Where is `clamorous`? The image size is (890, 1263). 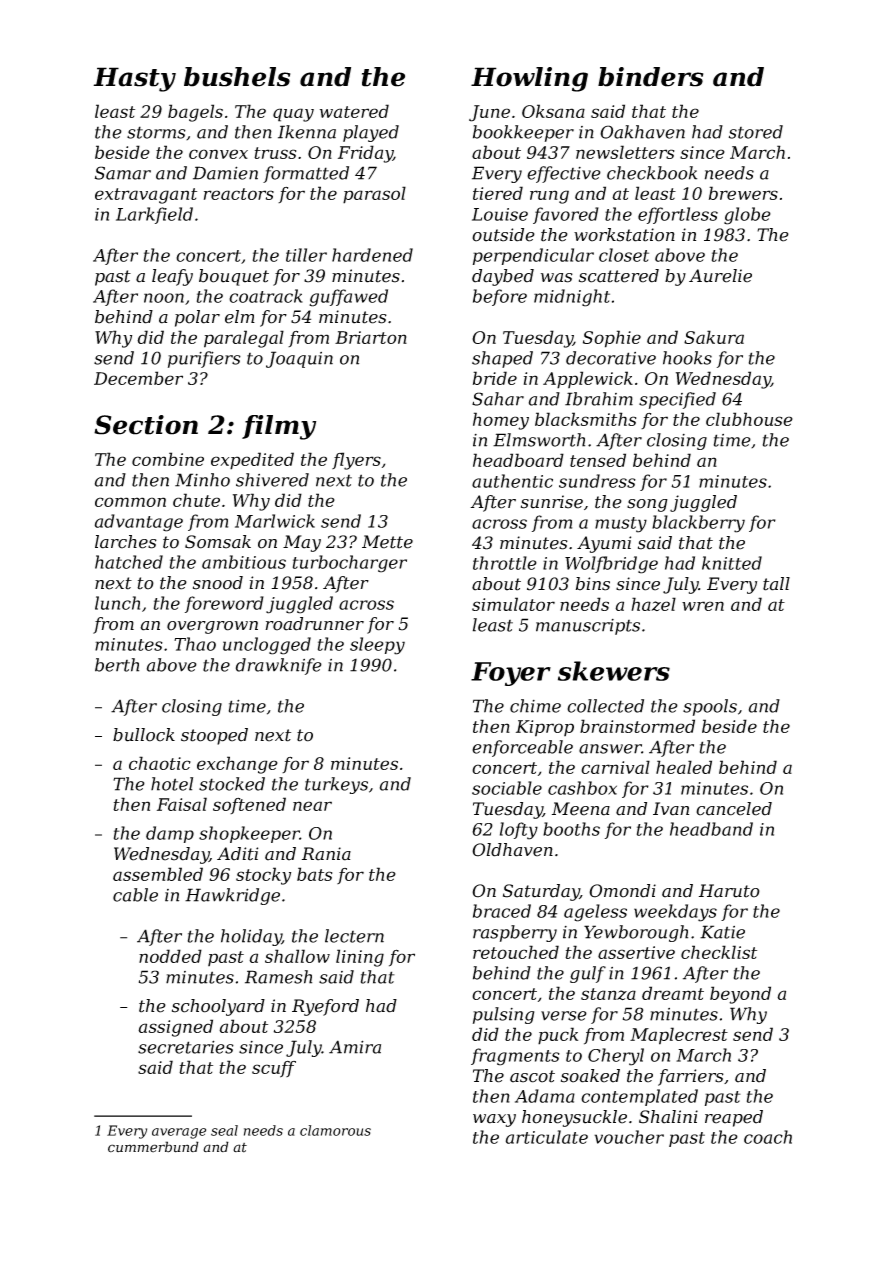
clamorous is located at coordinates (335, 1130).
